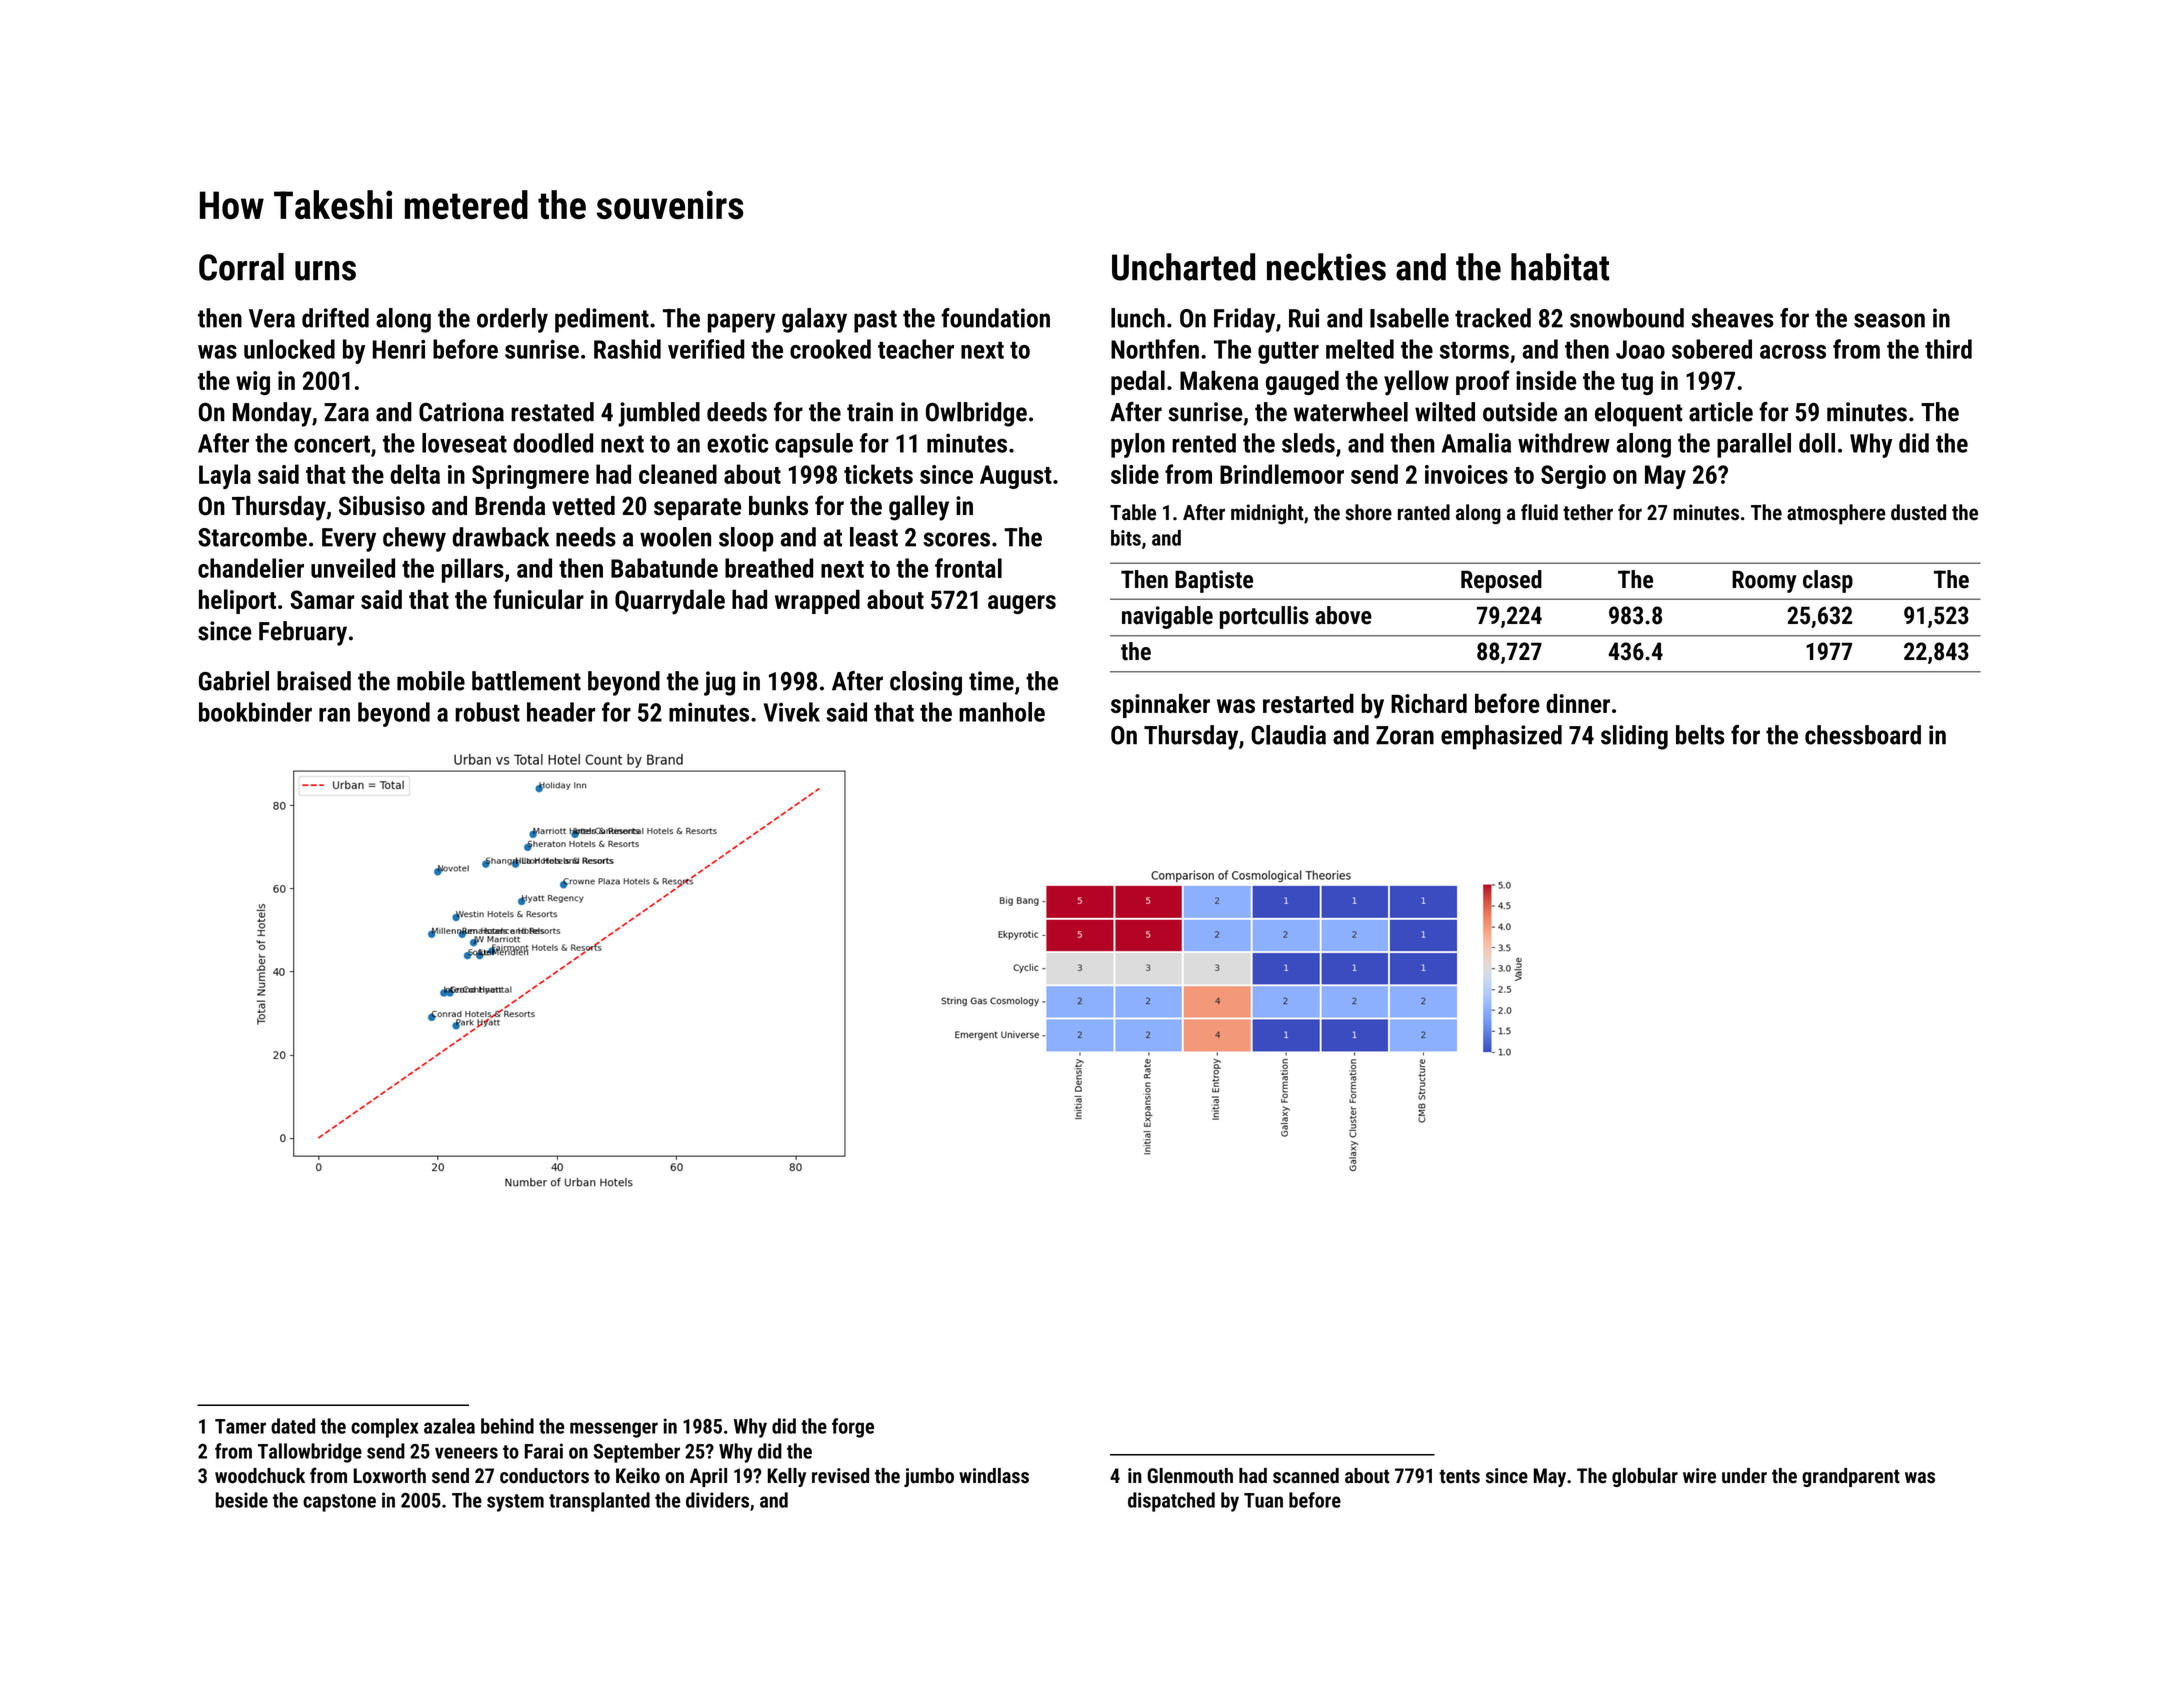 The height and width of the page is (1683, 2178). What do you see at coordinates (1501, 737) in the page?
I see `emphasized` at bounding box center [1501, 737].
